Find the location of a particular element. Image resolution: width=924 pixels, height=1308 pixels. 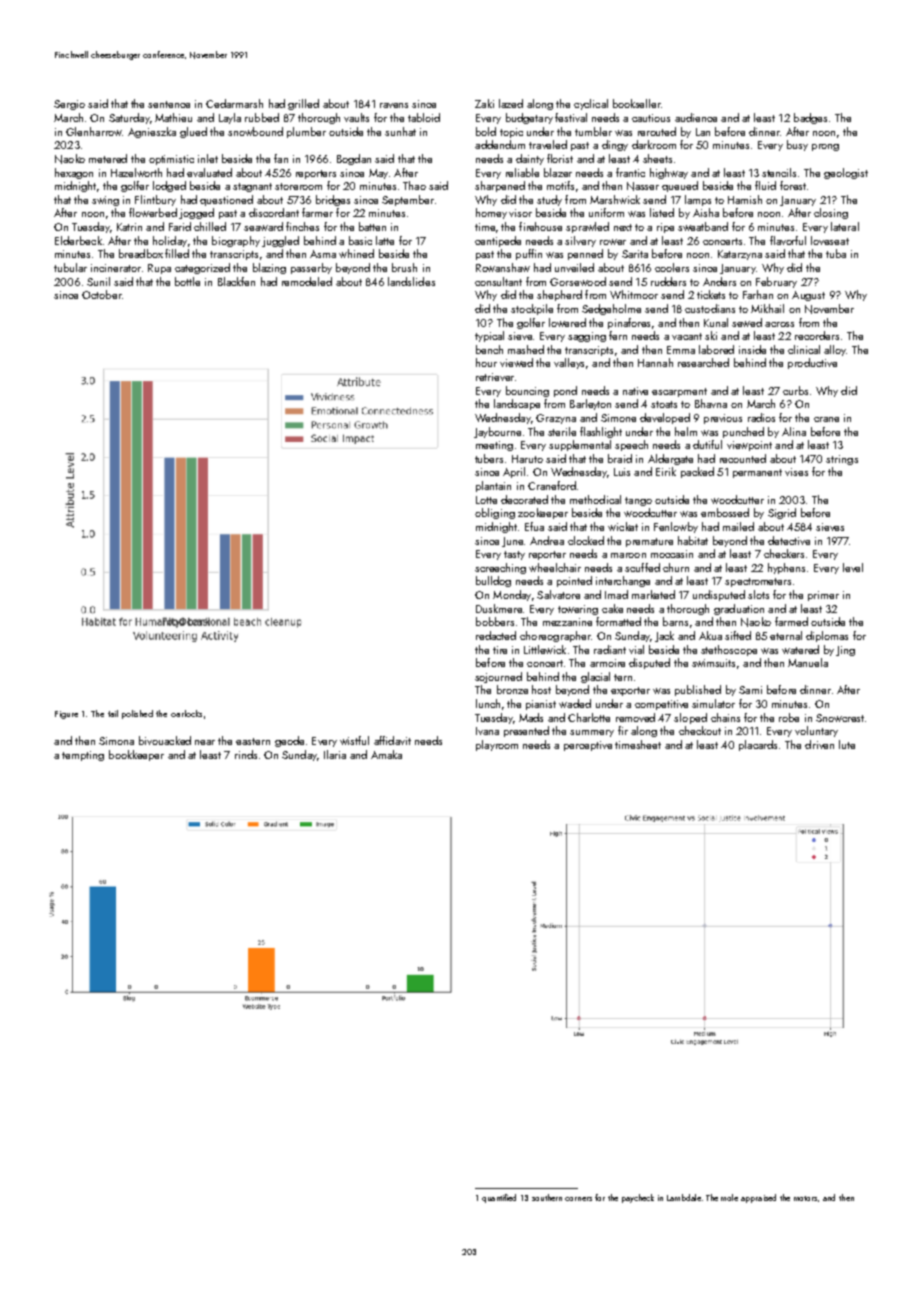

wistful is located at coordinates (354, 740).
